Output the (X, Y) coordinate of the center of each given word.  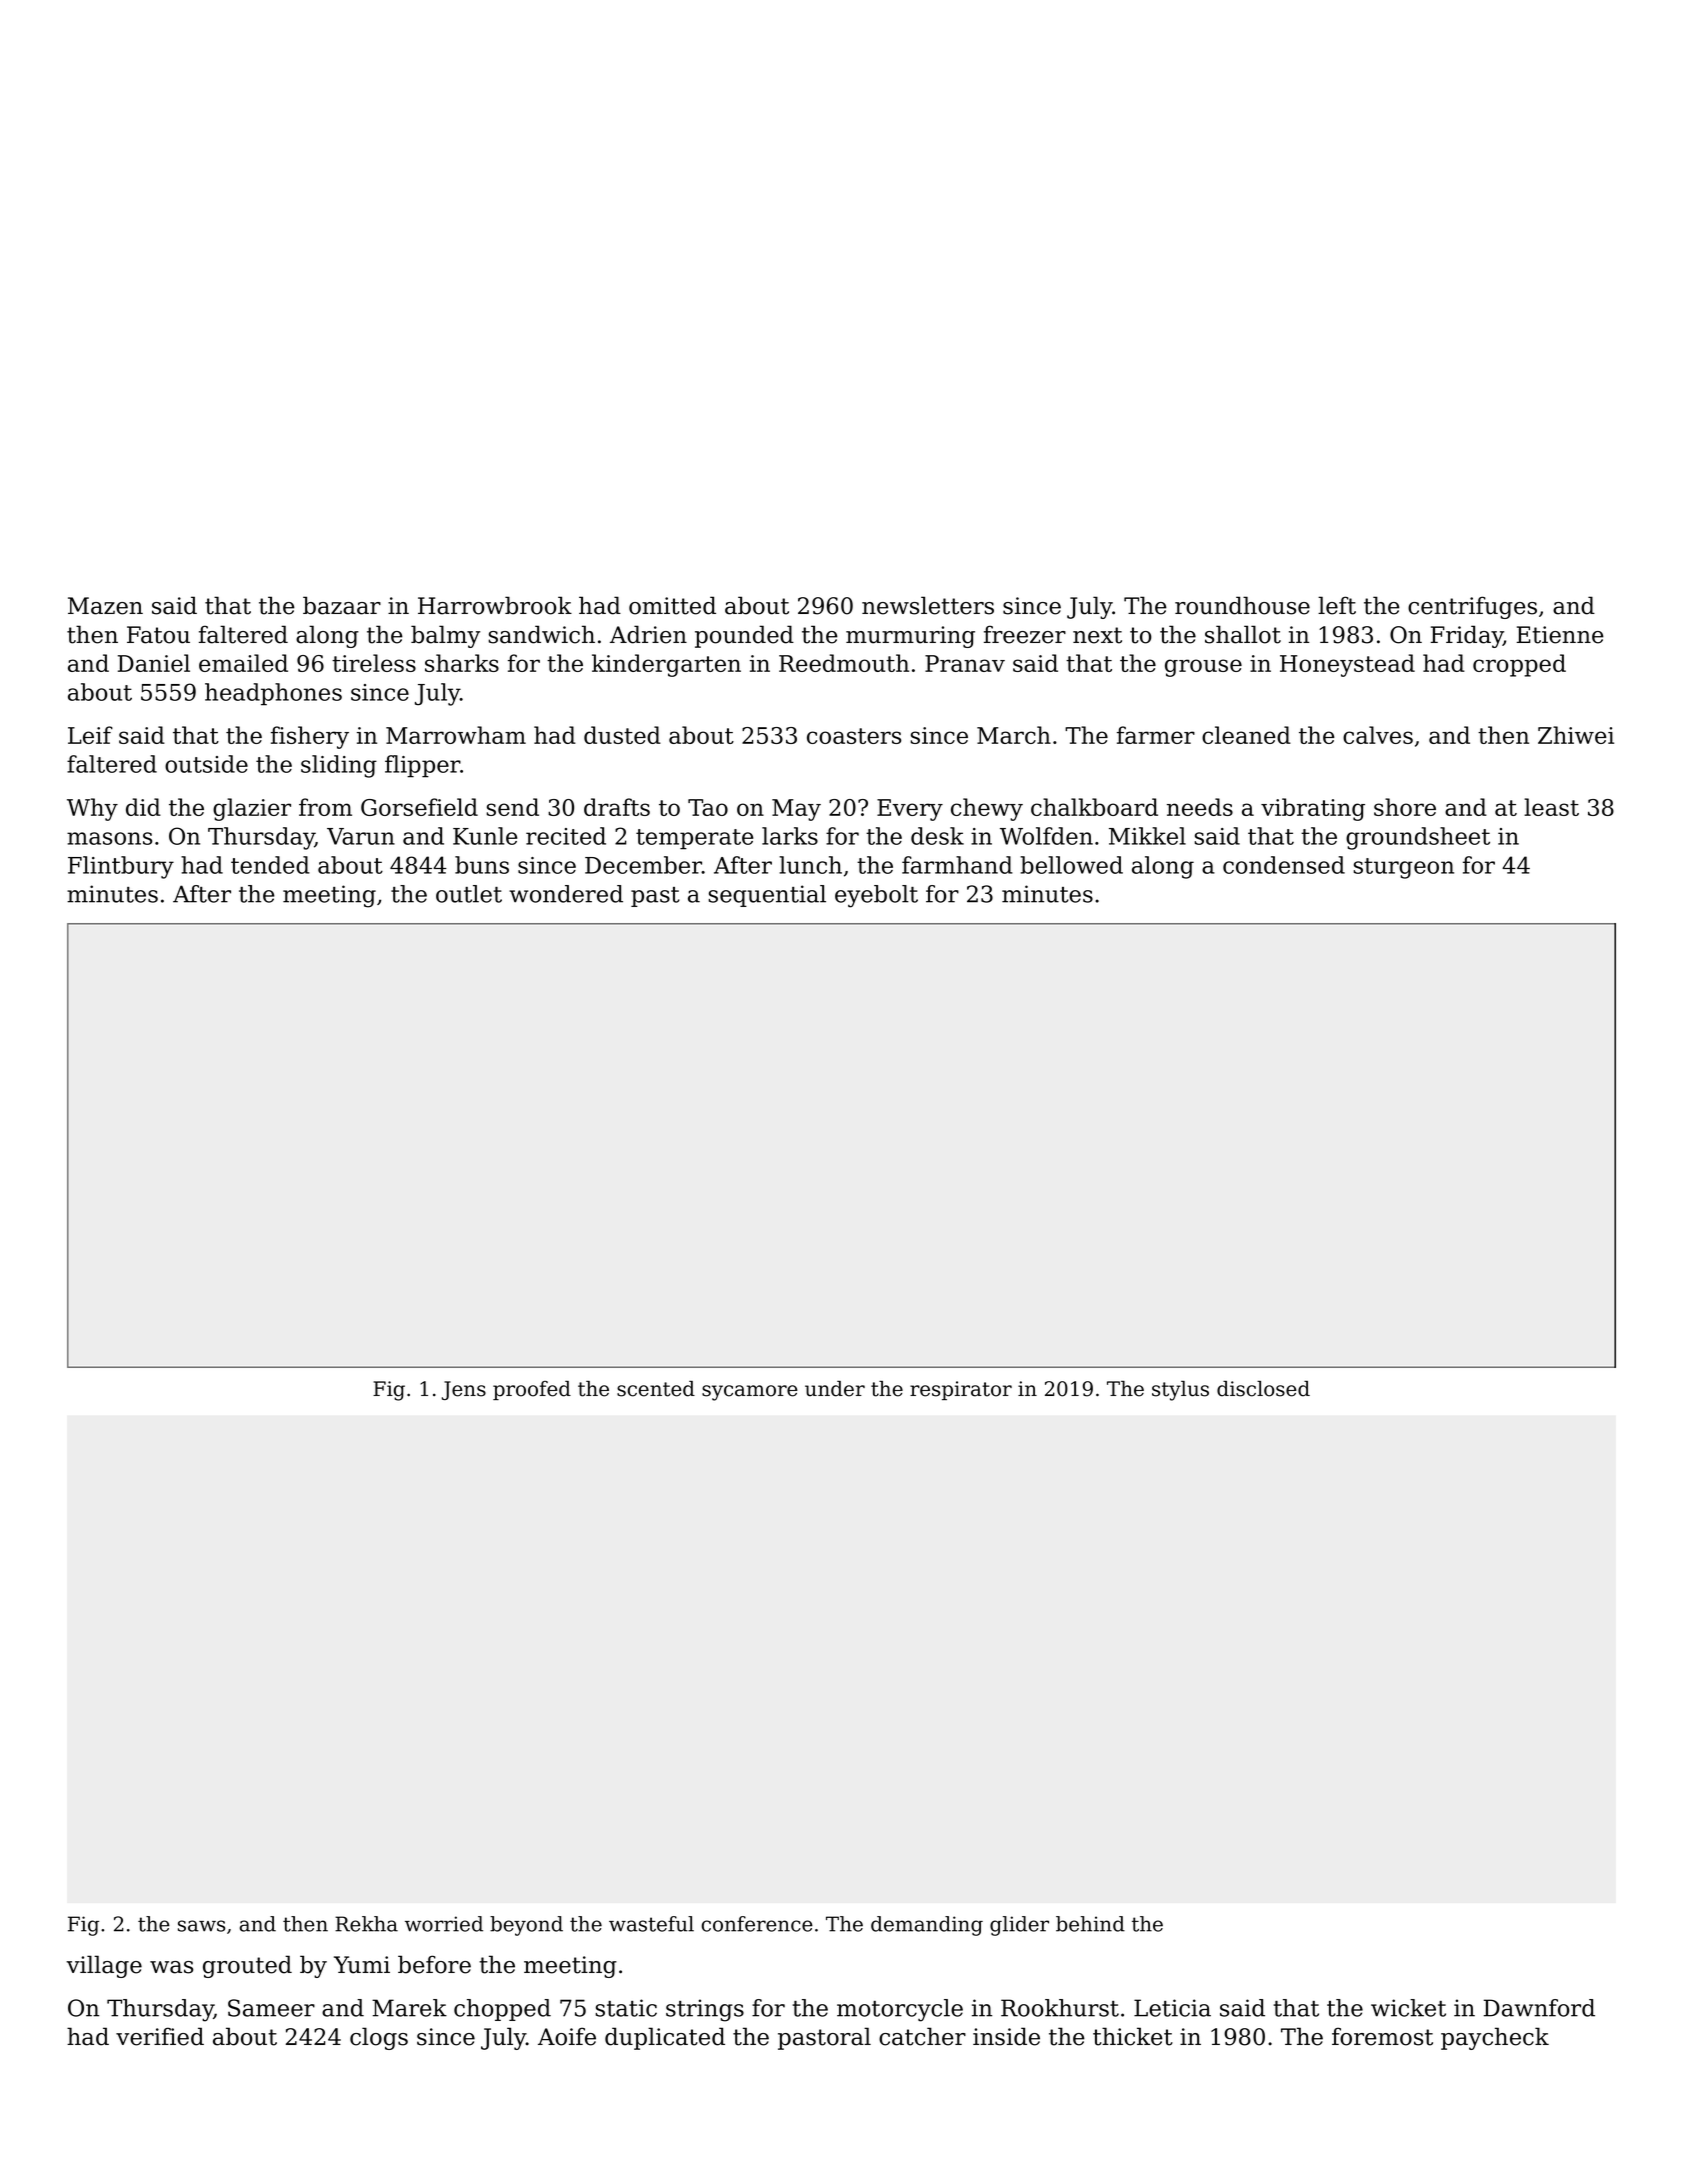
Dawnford (1539, 2008)
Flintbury (121, 867)
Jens (464, 1390)
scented (656, 1389)
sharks (462, 663)
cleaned (1246, 735)
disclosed (1263, 1389)
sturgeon (1404, 868)
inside (1006, 2036)
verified (160, 2036)
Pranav (965, 663)
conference (757, 1924)
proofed (532, 1390)
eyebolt (876, 896)
